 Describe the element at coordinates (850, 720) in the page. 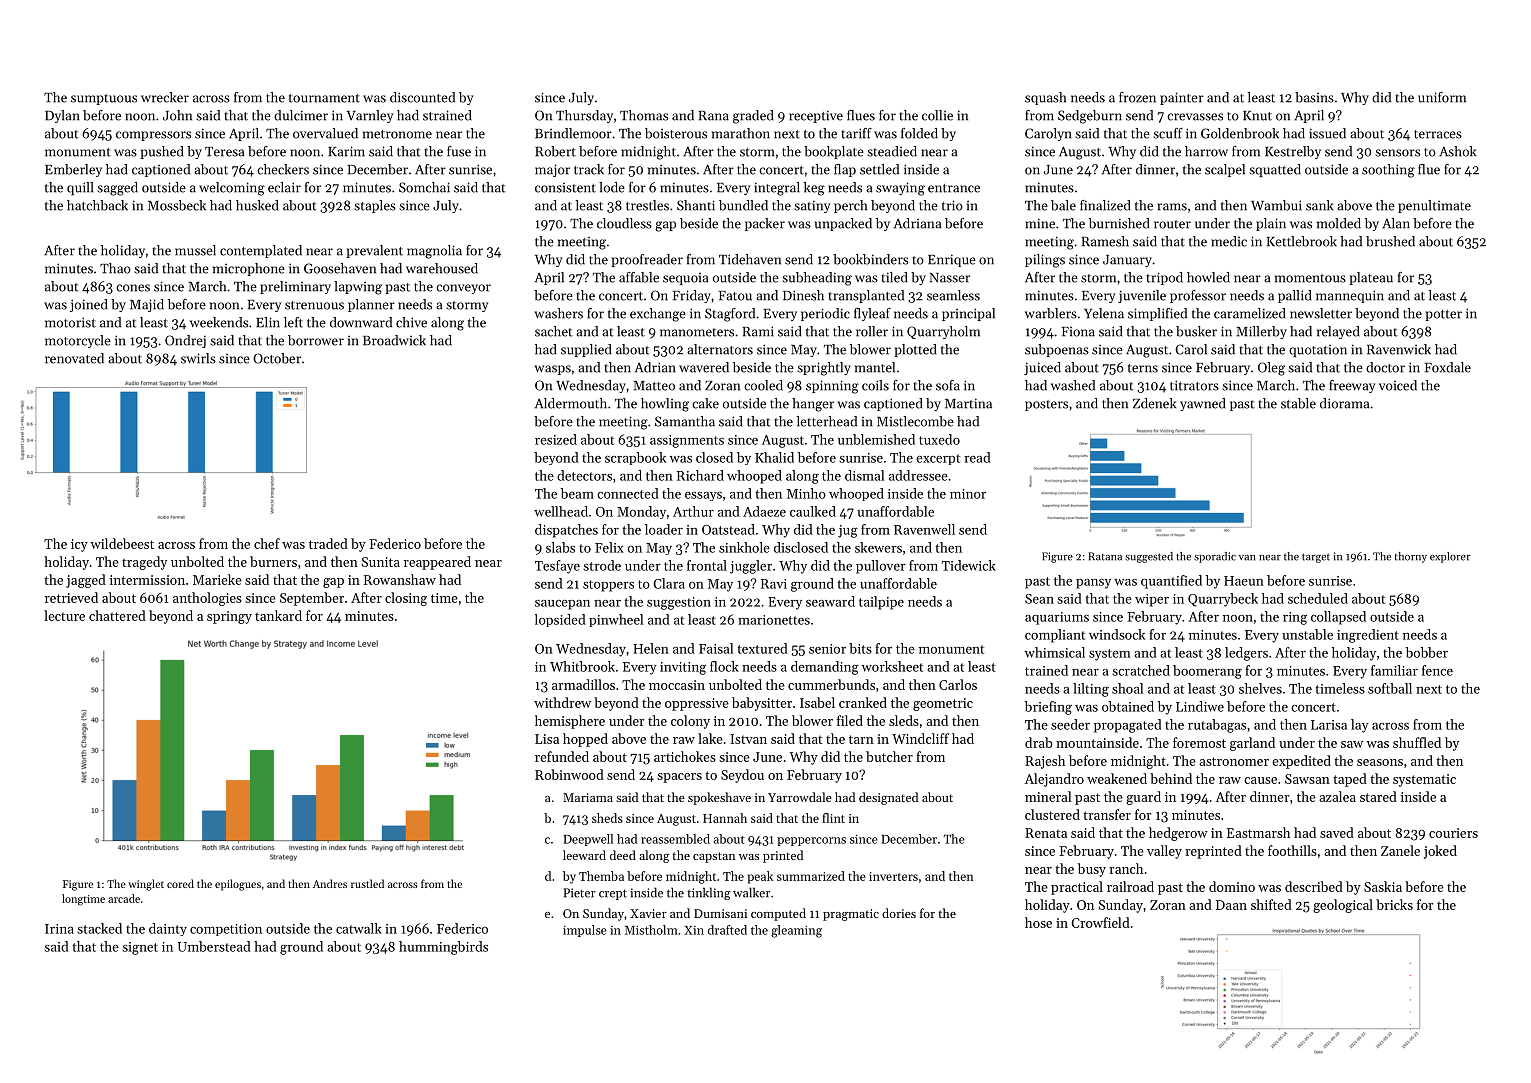

I see `filed` at that location.
